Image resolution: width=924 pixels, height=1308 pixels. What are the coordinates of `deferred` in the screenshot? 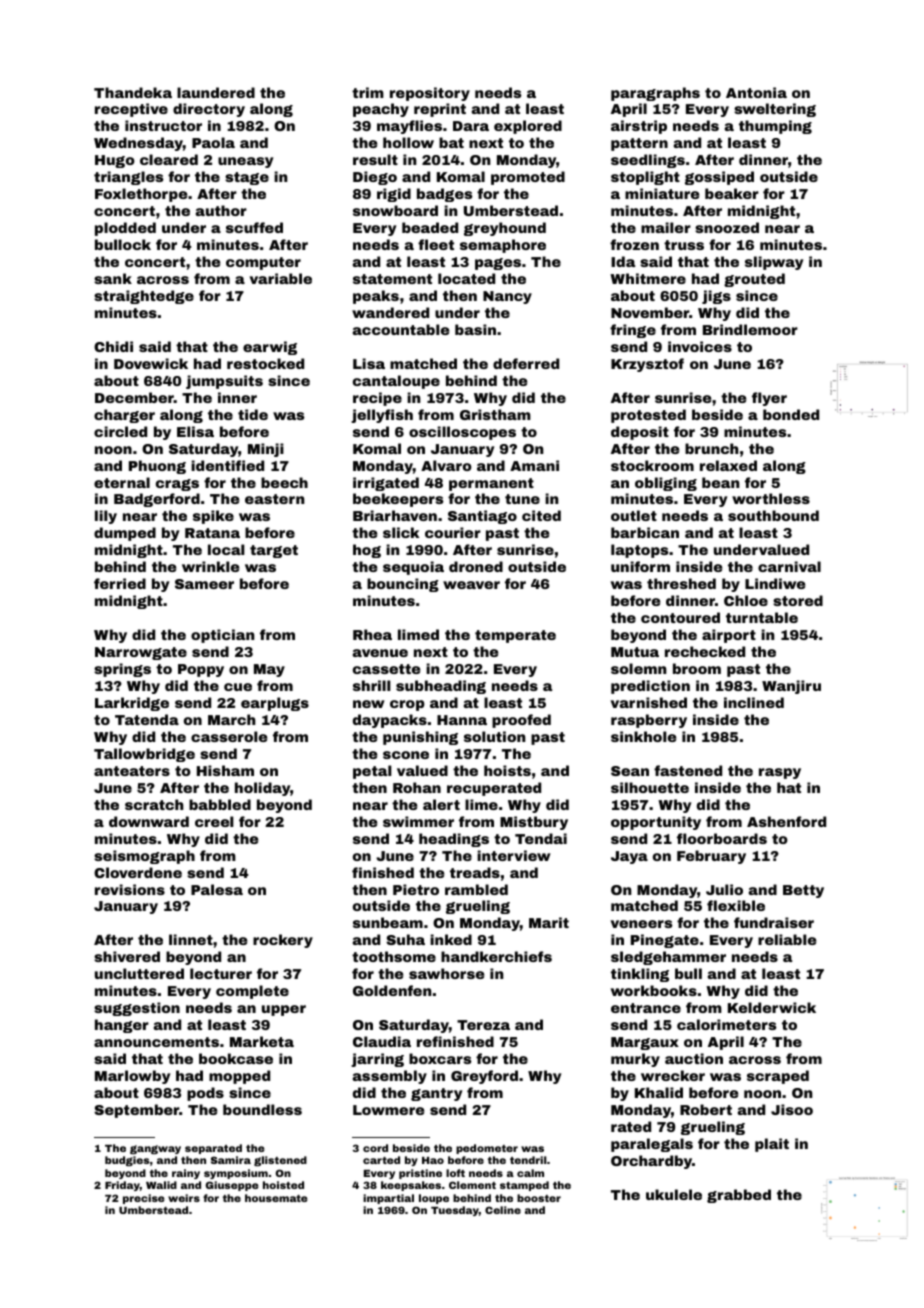 It's located at (526, 363).
